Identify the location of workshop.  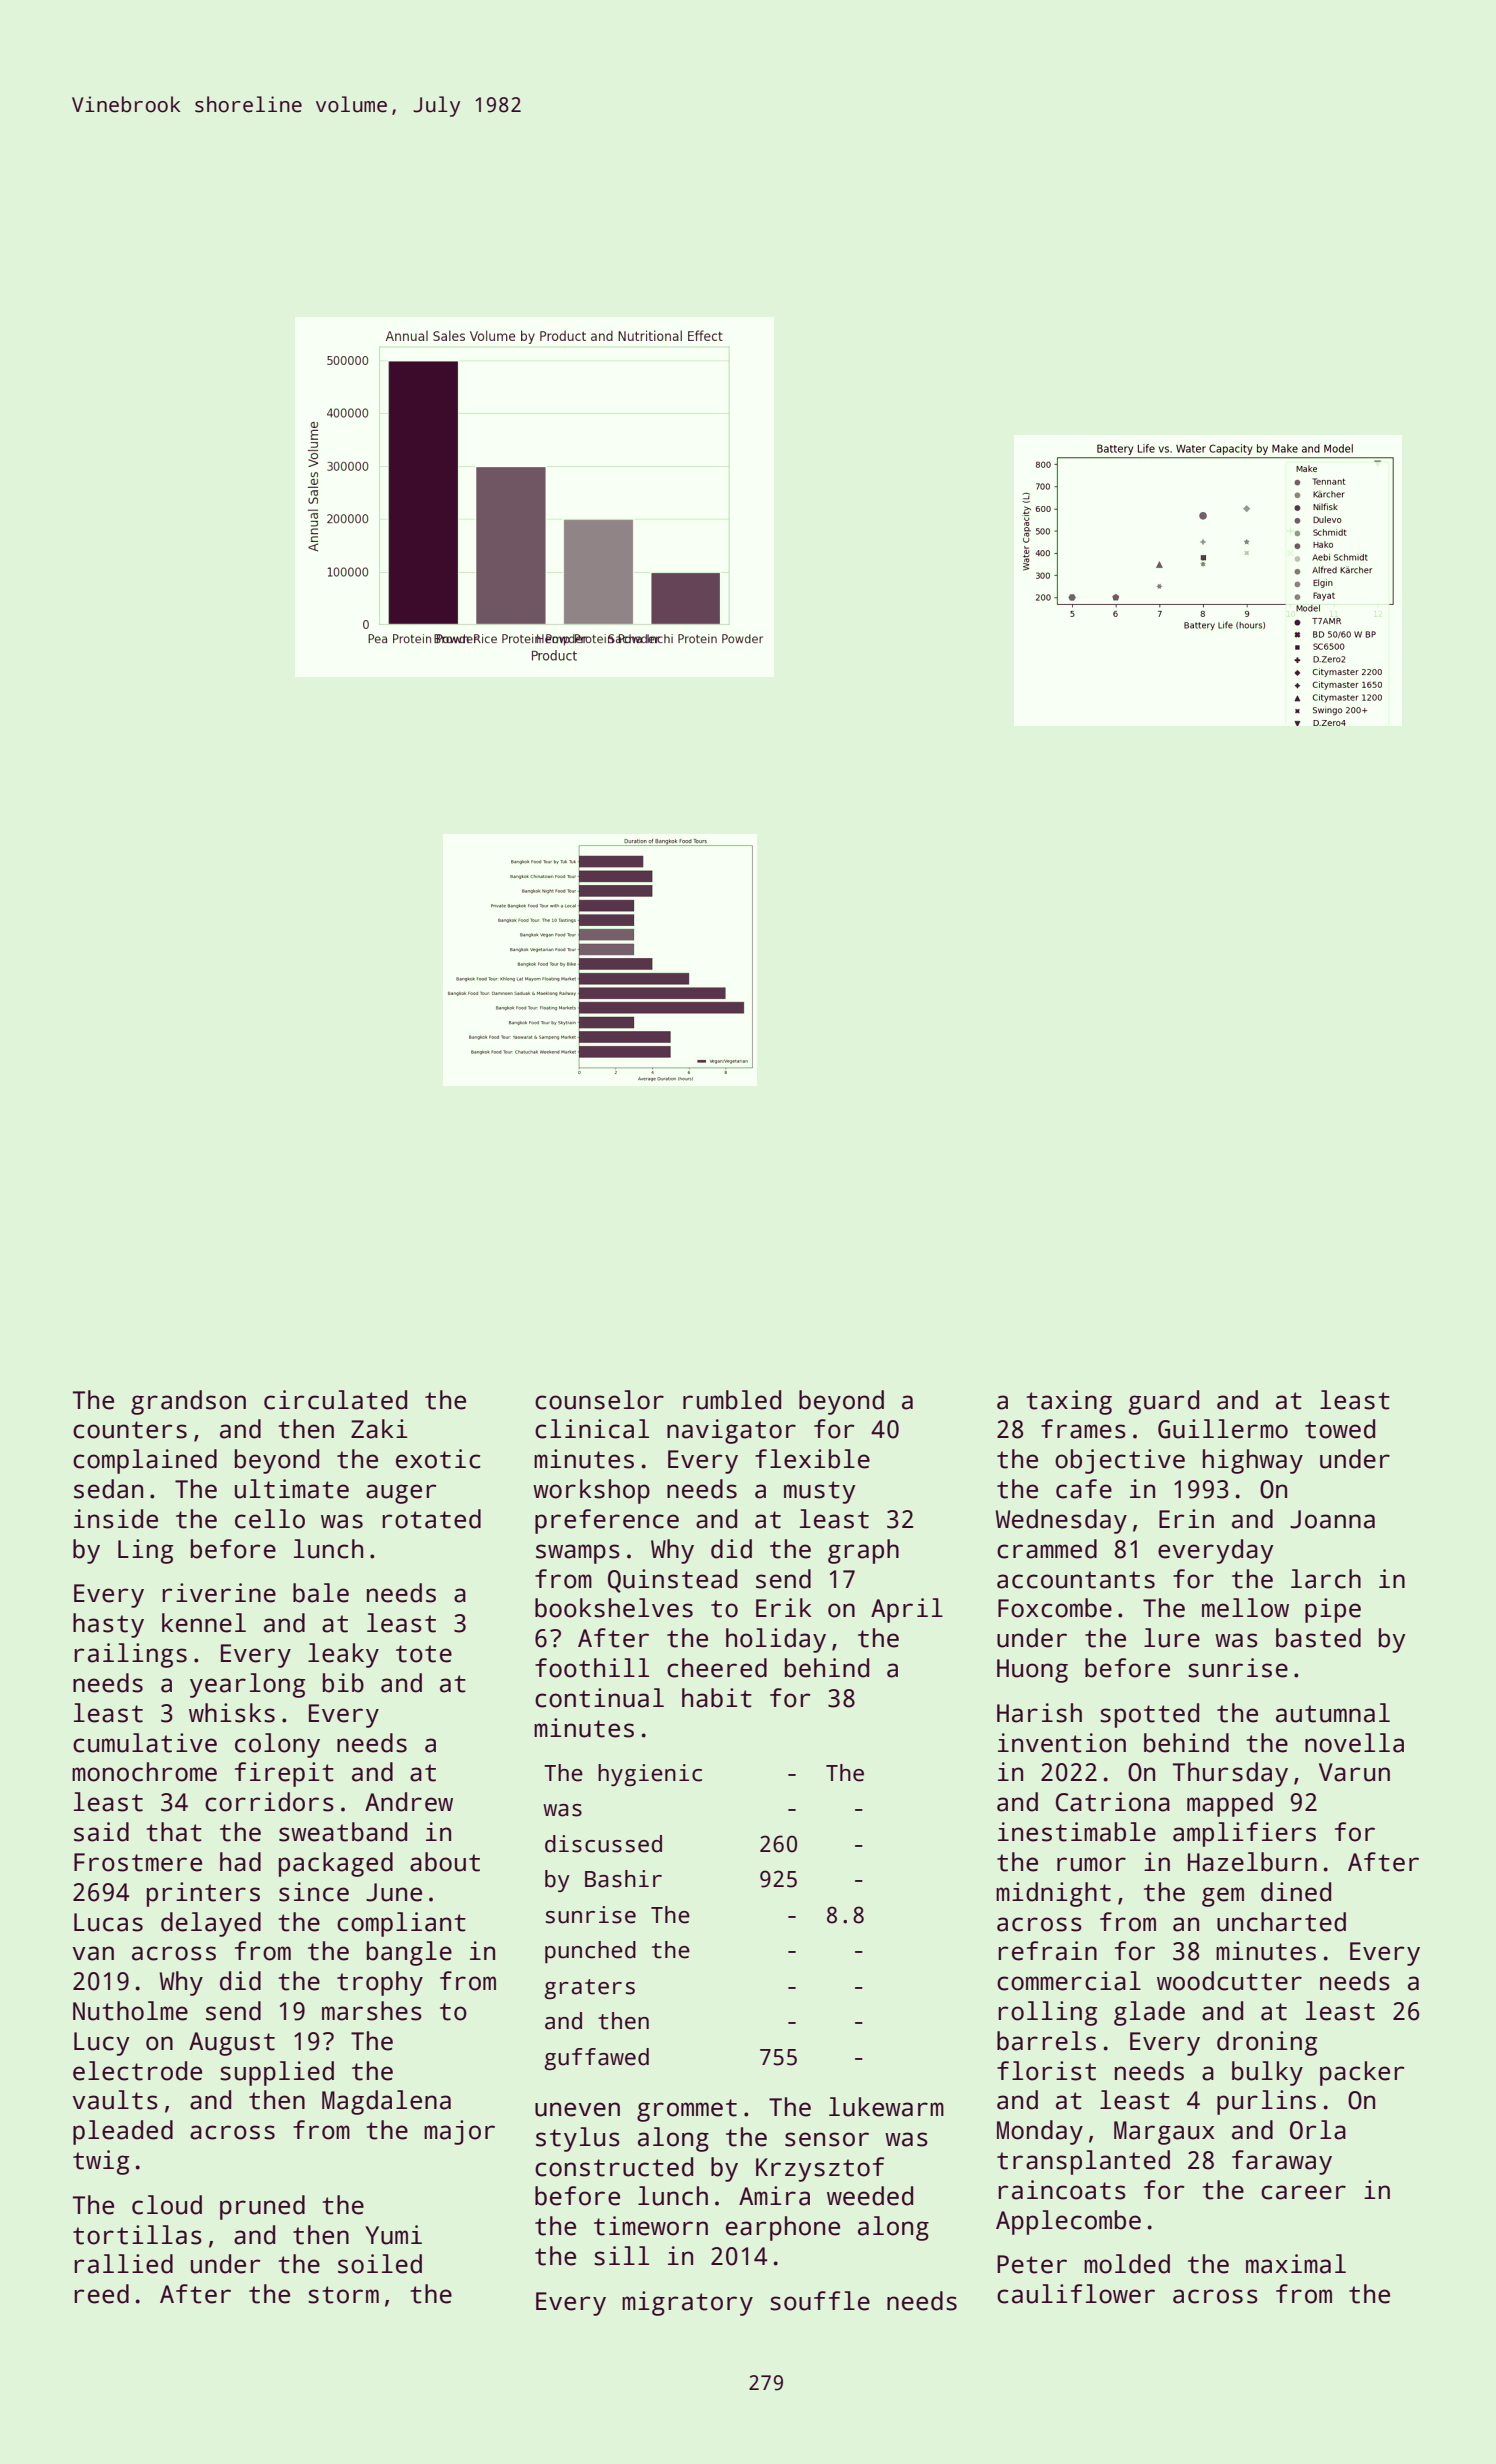
(591, 1491).
